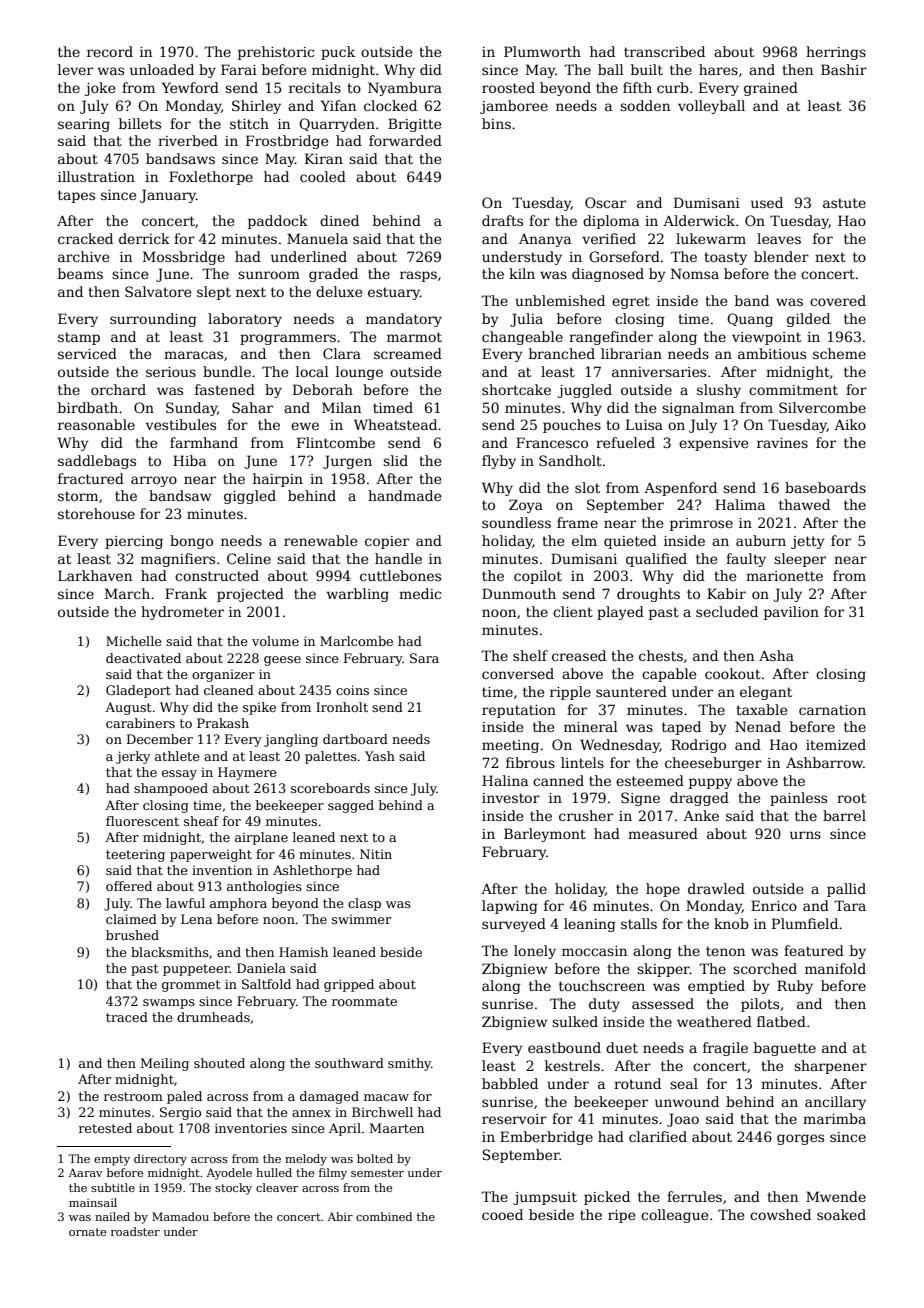 The image size is (924, 1308). Describe the element at coordinates (384, 1216) in the screenshot. I see `combined` at that location.
